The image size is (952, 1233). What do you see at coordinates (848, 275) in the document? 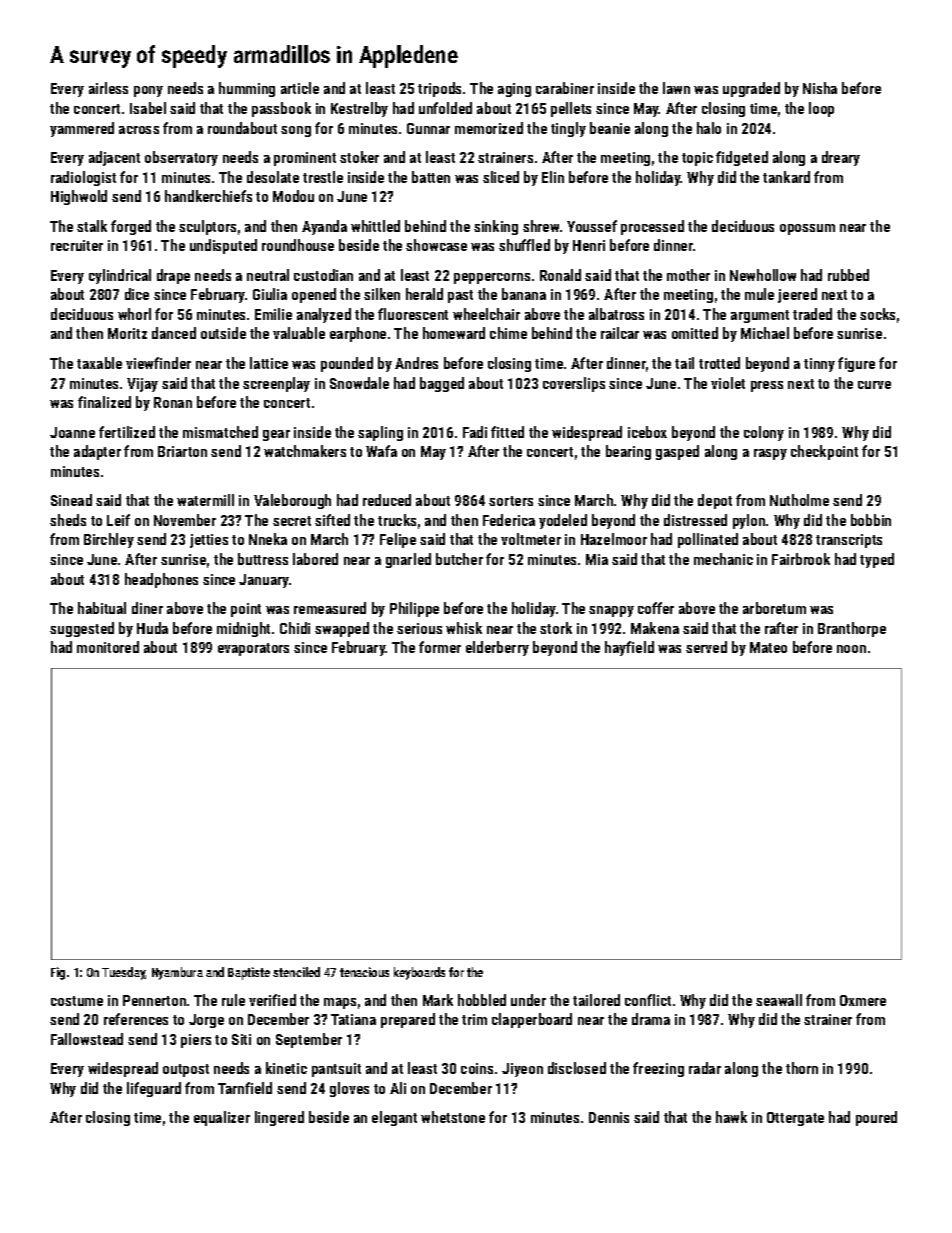
I see `rubbed` at bounding box center [848, 275].
